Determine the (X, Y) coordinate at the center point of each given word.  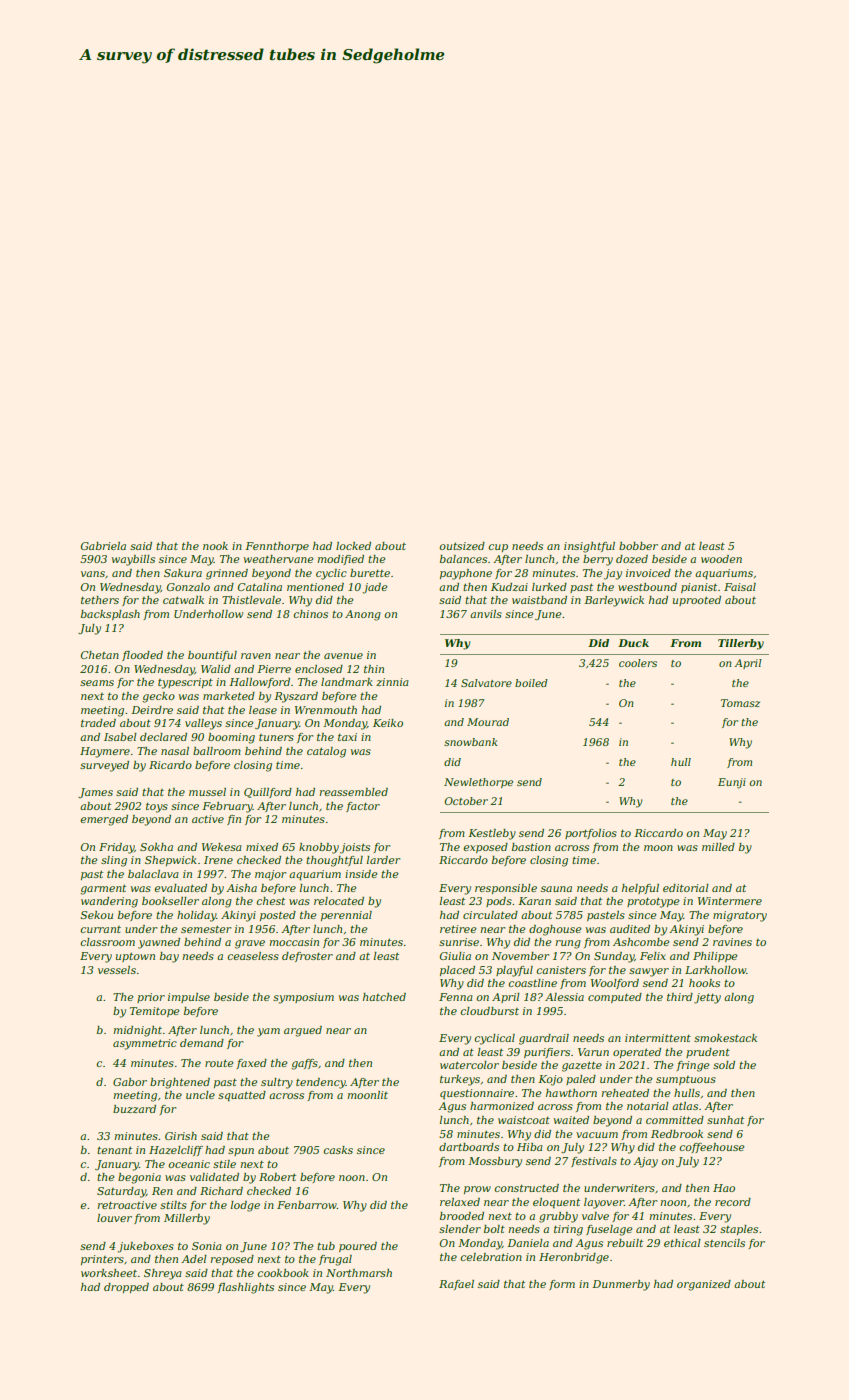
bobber (638, 546)
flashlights (246, 1288)
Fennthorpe (277, 547)
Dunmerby (621, 1285)
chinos (311, 614)
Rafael (456, 1285)
